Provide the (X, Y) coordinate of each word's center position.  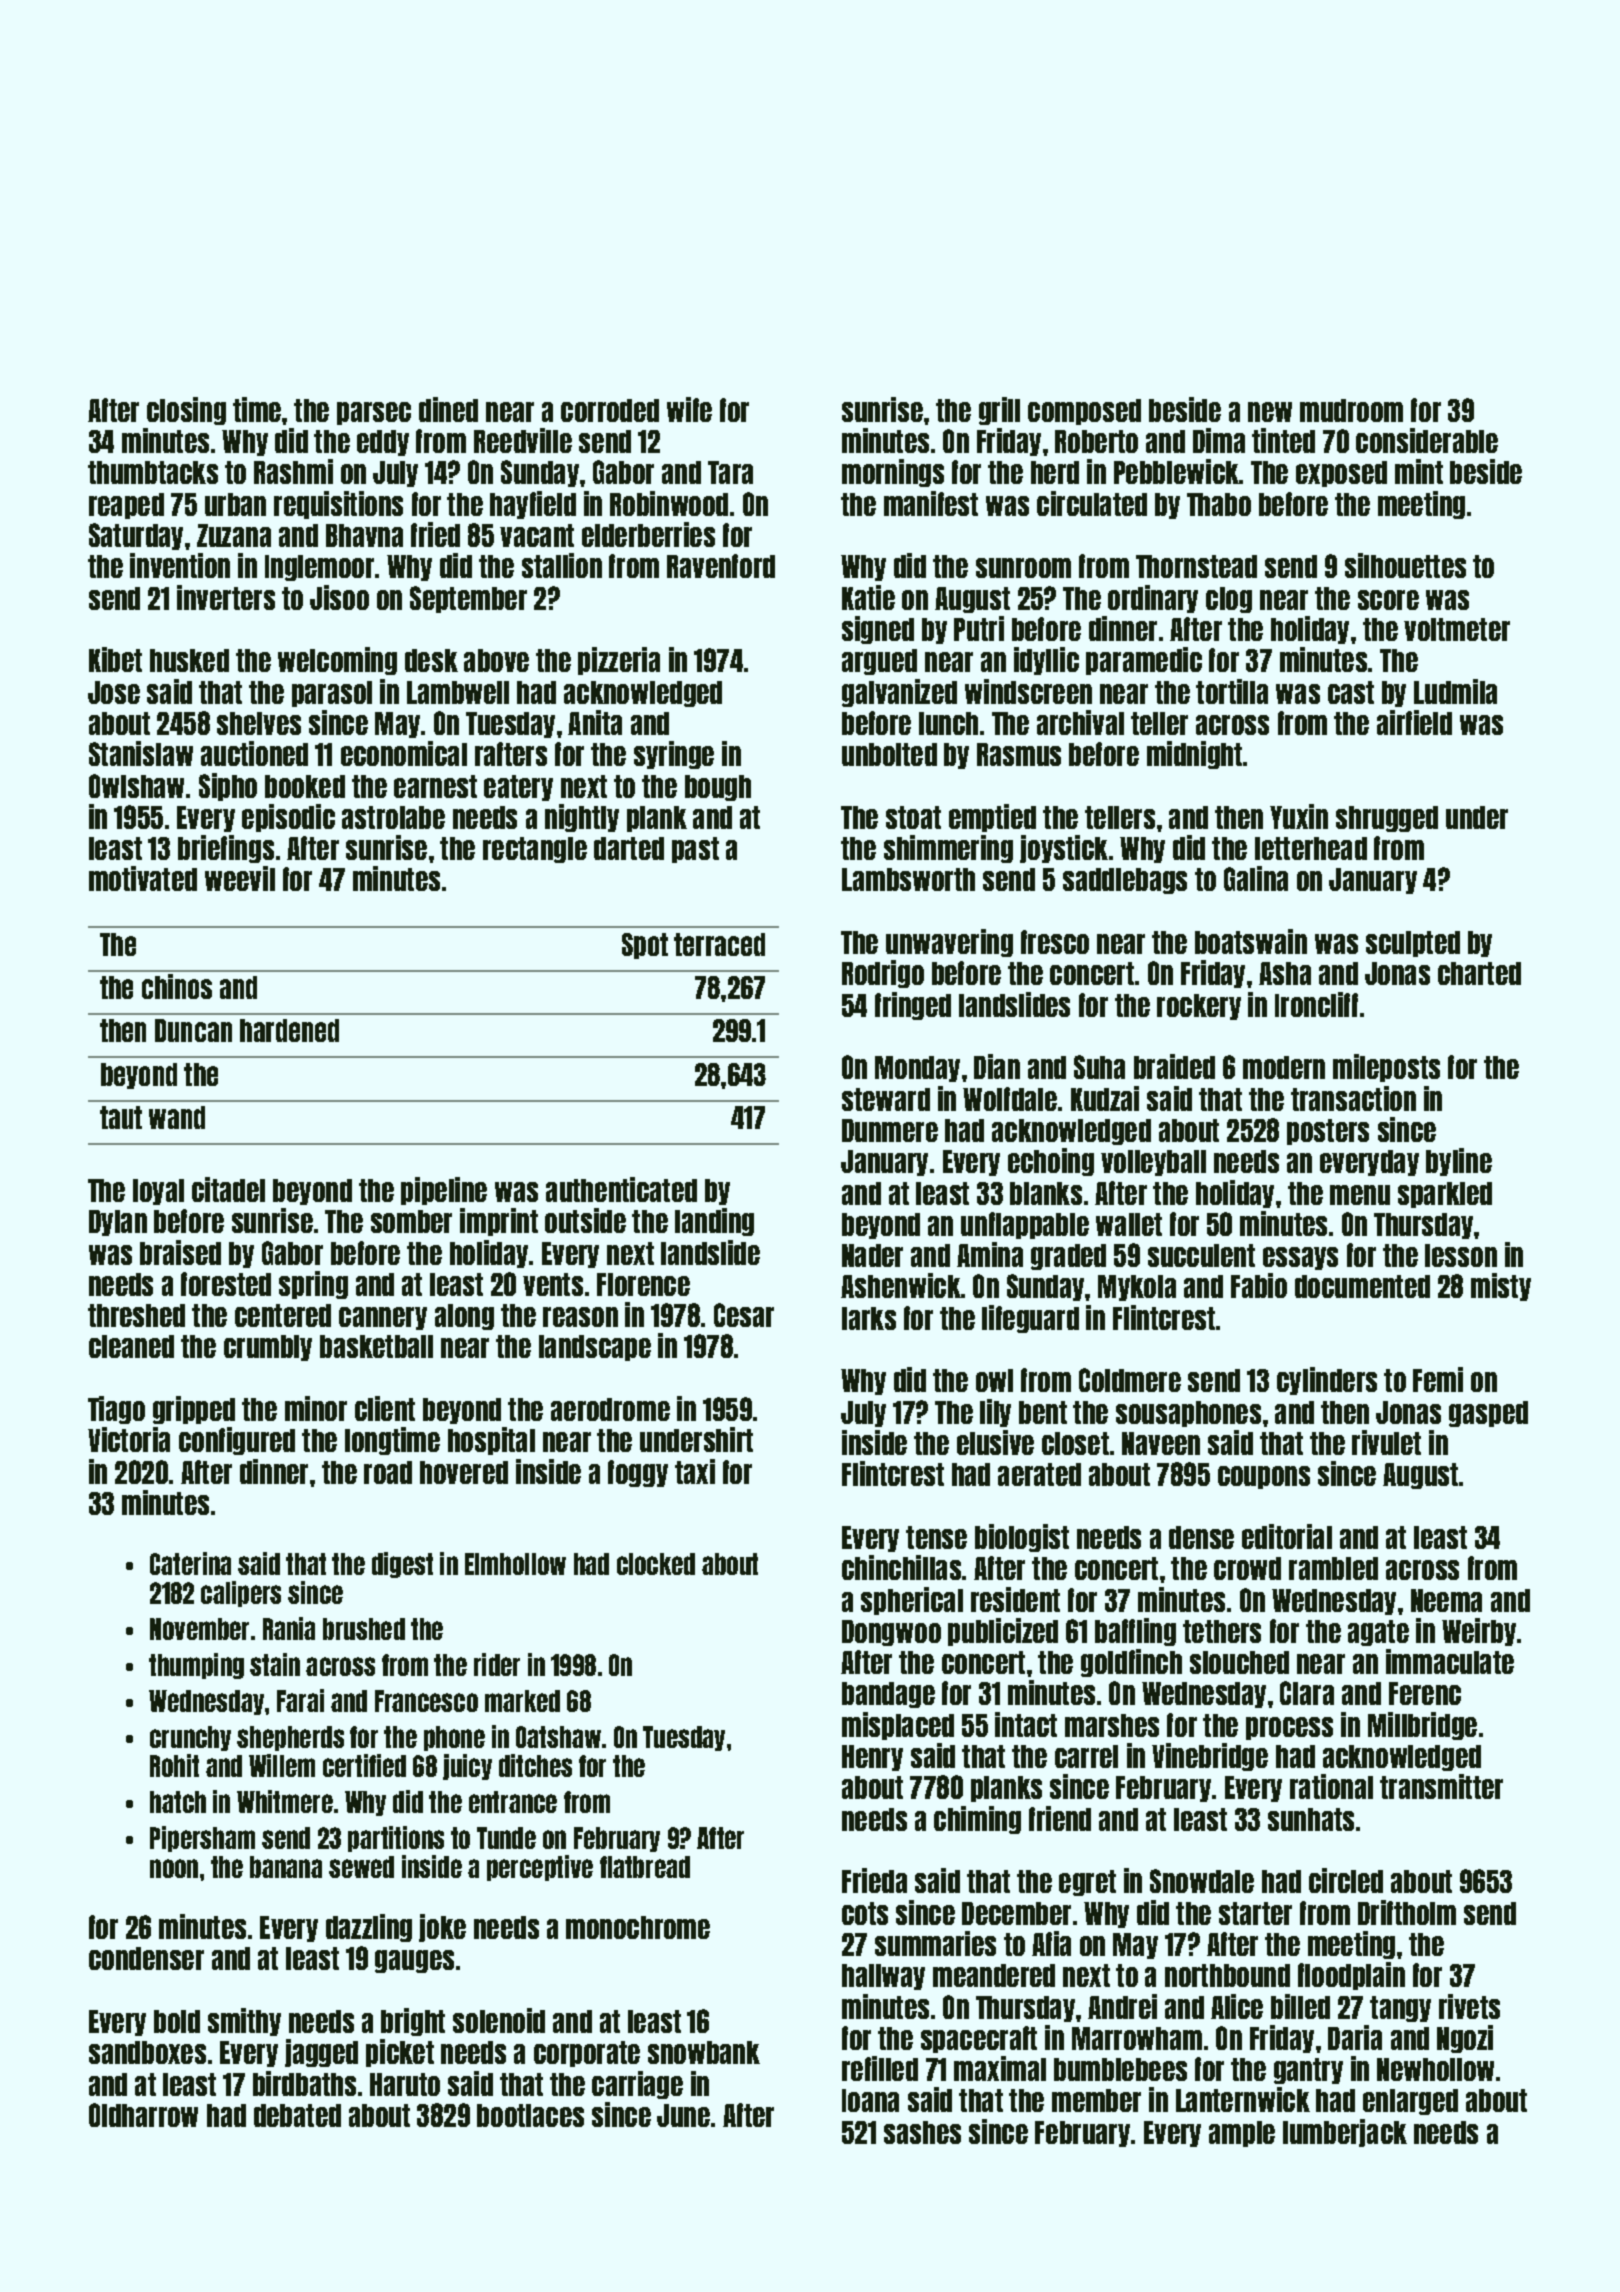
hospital (491, 1441)
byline (1459, 1162)
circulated (1092, 503)
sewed (361, 1867)
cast (1351, 692)
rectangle (535, 850)
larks (869, 1318)
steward (886, 1099)
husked (189, 660)
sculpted (1413, 944)
